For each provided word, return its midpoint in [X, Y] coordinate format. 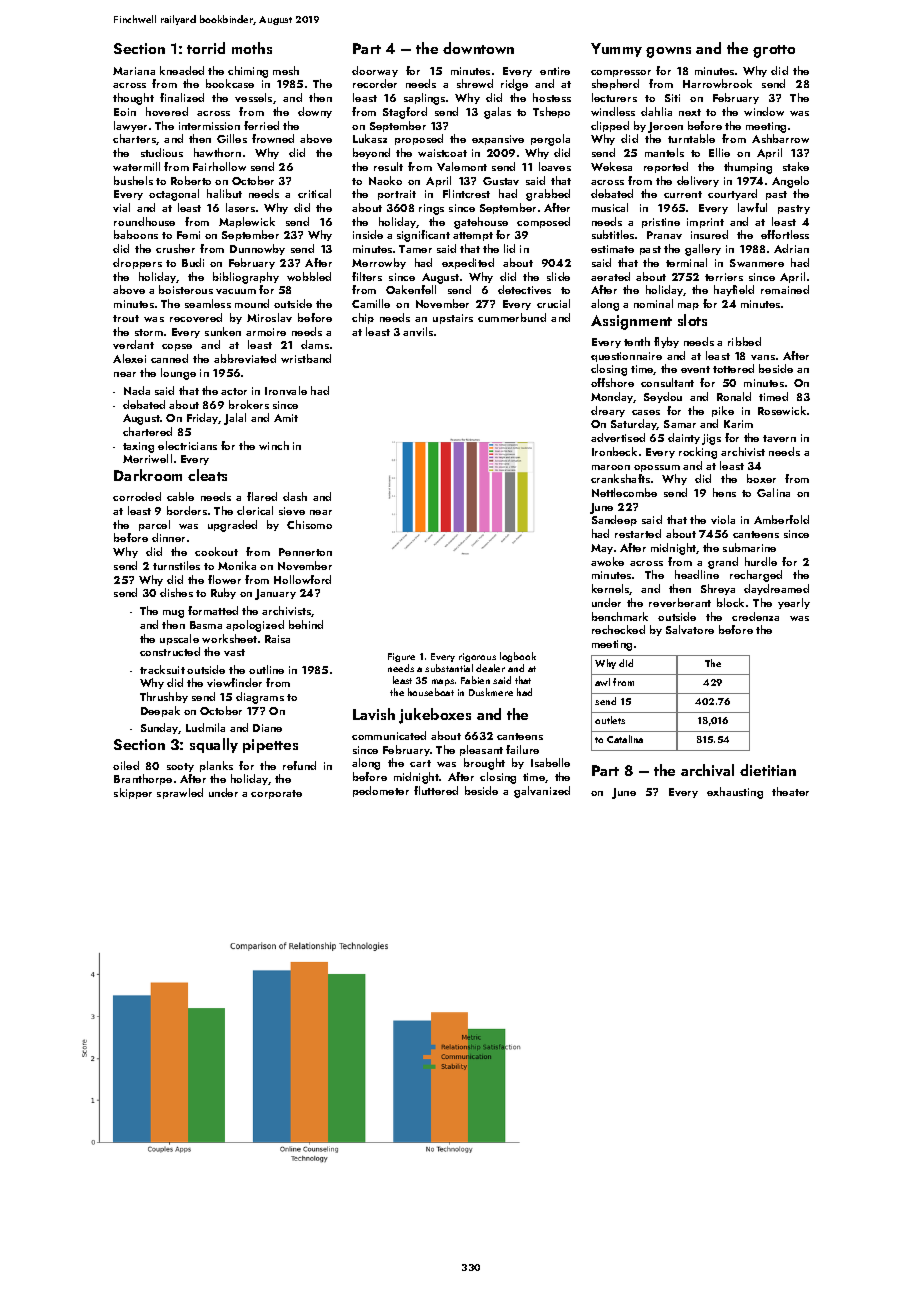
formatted [213, 610]
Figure [401, 657]
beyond [371, 153]
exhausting [735, 793]
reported [666, 167]
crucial [553, 303]
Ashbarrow [780, 138]
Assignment [631, 322]
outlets [610, 720]
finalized [182, 97]
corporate [276, 794]
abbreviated [245, 358]
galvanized [542, 792]
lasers [240, 207]
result [388, 166]
